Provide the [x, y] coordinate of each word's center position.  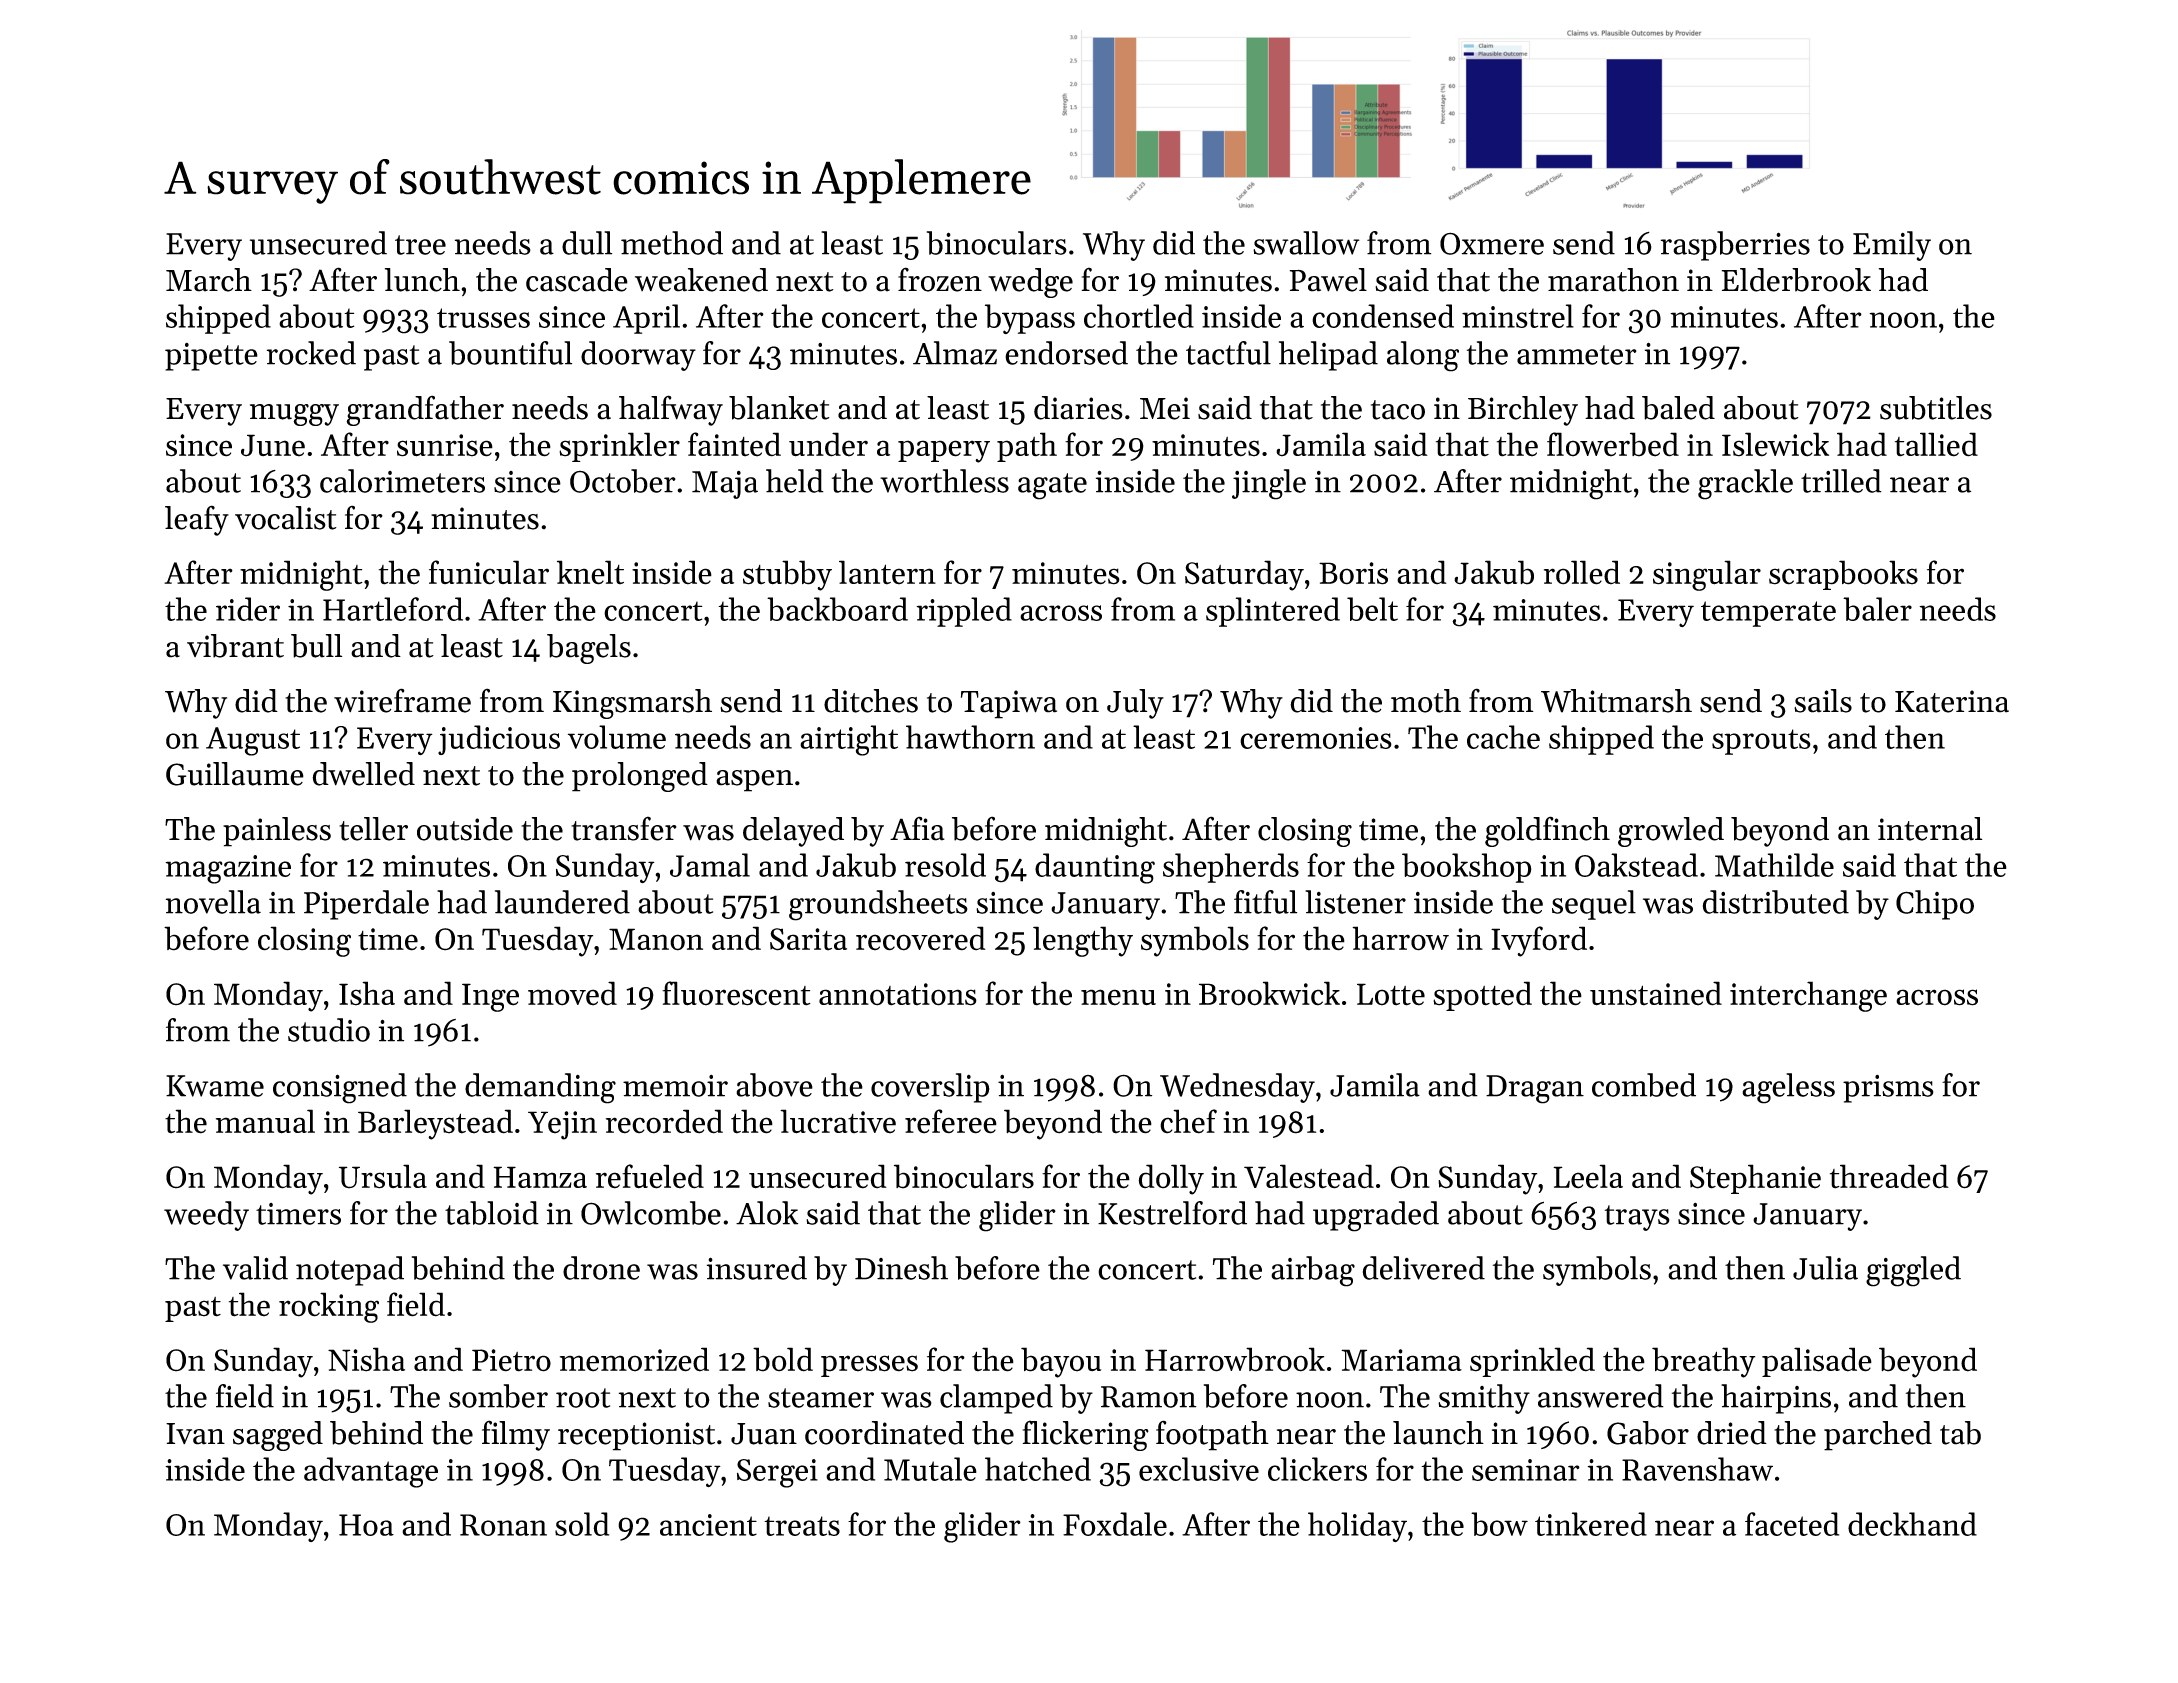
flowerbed [1613, 444]
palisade [1817, 1362]
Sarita [808, 939]
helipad [1328, 356]
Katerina [1952, 701]
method [672, 243]
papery [944, 451]
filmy [516, 1435]
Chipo [1935, 905]
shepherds [1231, 868]
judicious [499, 740]
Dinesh [901, 1268]
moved [572, 993]
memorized [634, 1359]
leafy [197, 520]
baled [1678, 408]
